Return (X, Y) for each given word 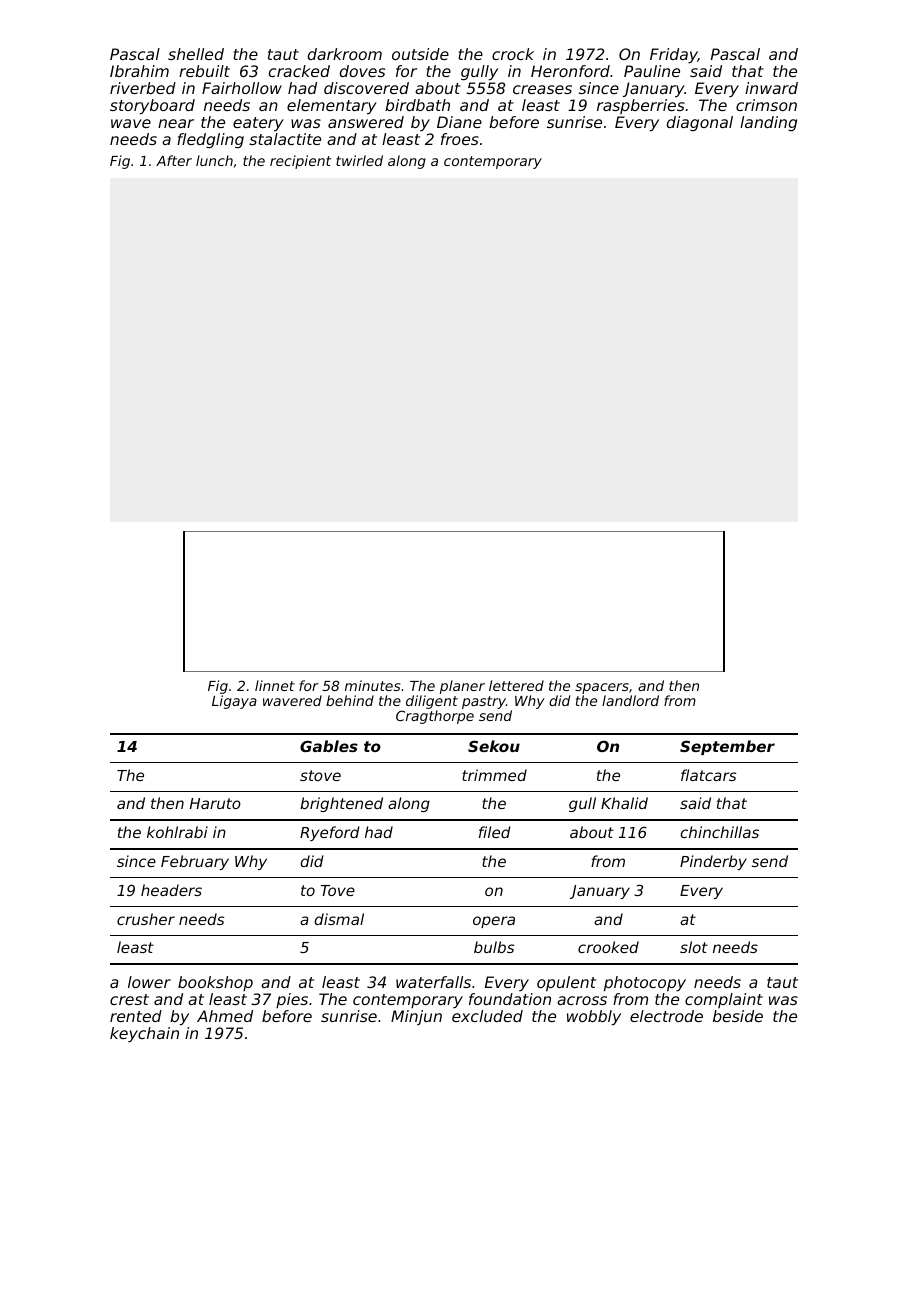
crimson (766, 105)
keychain (144, 1034)
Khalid (624, 803)
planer (462, 687)
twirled (359, 160)
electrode (666, 1016)
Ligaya (234, 702)
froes (460, 139)
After (174, 160)
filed (495, 832)
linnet (275, 685)
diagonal (700, 123)
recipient (300, 162)
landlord (630, 700)
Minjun (416, 1018)
